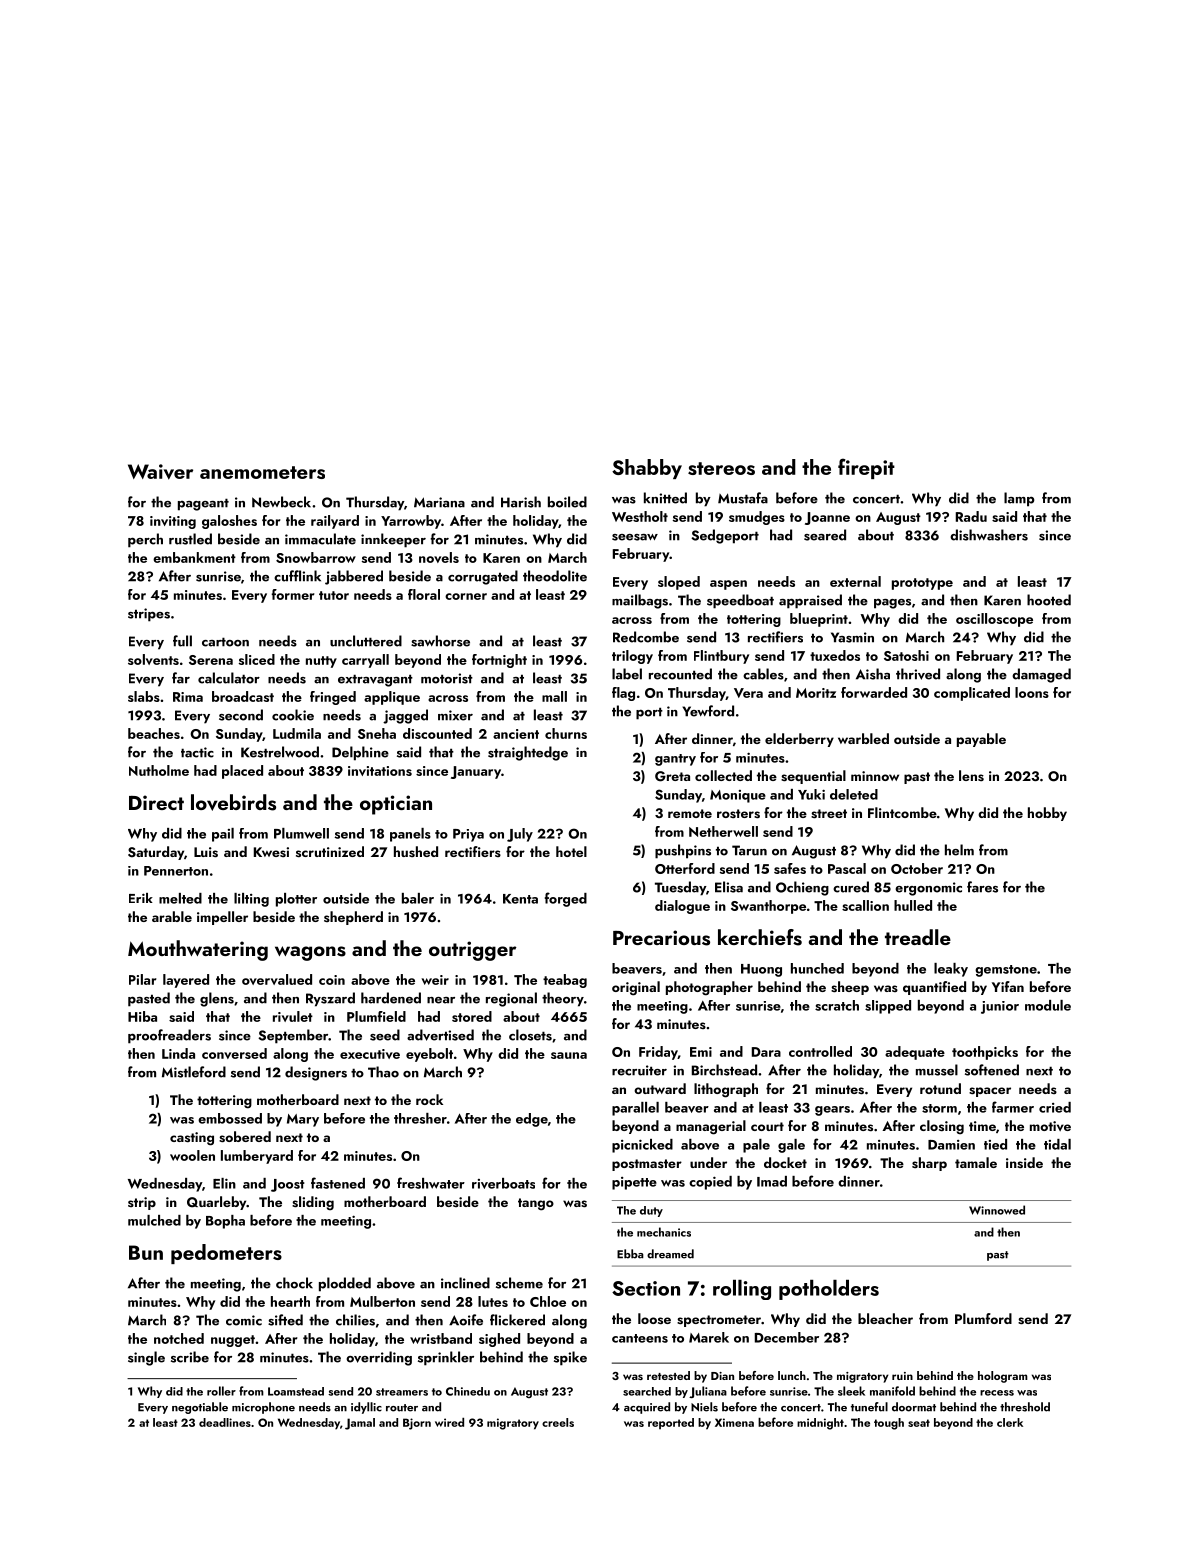 This document has height=1552, width=1199. Describe the element at coordinates (234, 1053) in the document. I see `conversed` at that location.
